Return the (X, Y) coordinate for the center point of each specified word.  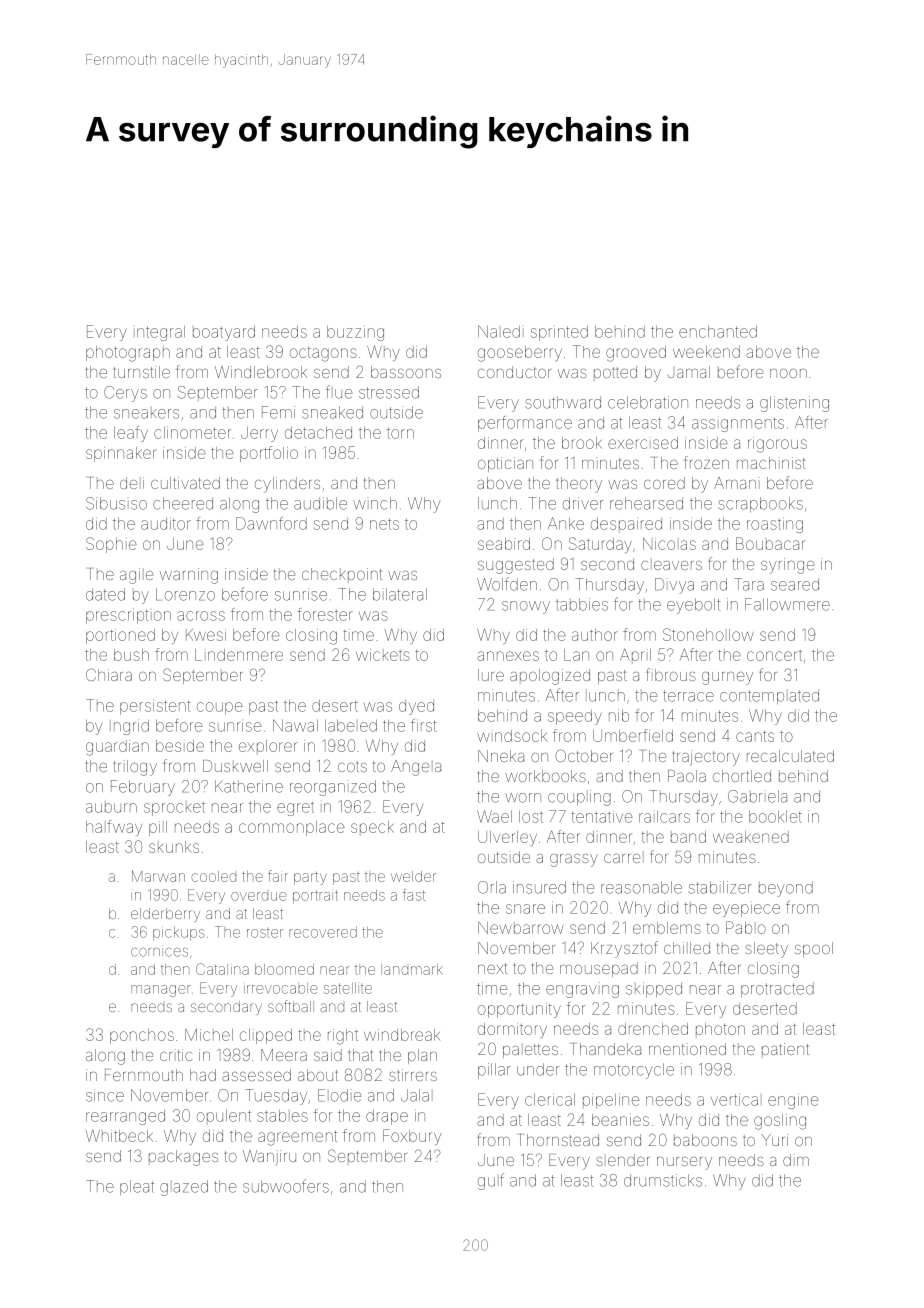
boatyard (224, 333)
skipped (654, 989)
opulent (224, 1116)
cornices (159, 951)
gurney (727, 678)
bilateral (400, 594)
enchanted (718, 332)
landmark (412, 969)
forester (325, 614)
